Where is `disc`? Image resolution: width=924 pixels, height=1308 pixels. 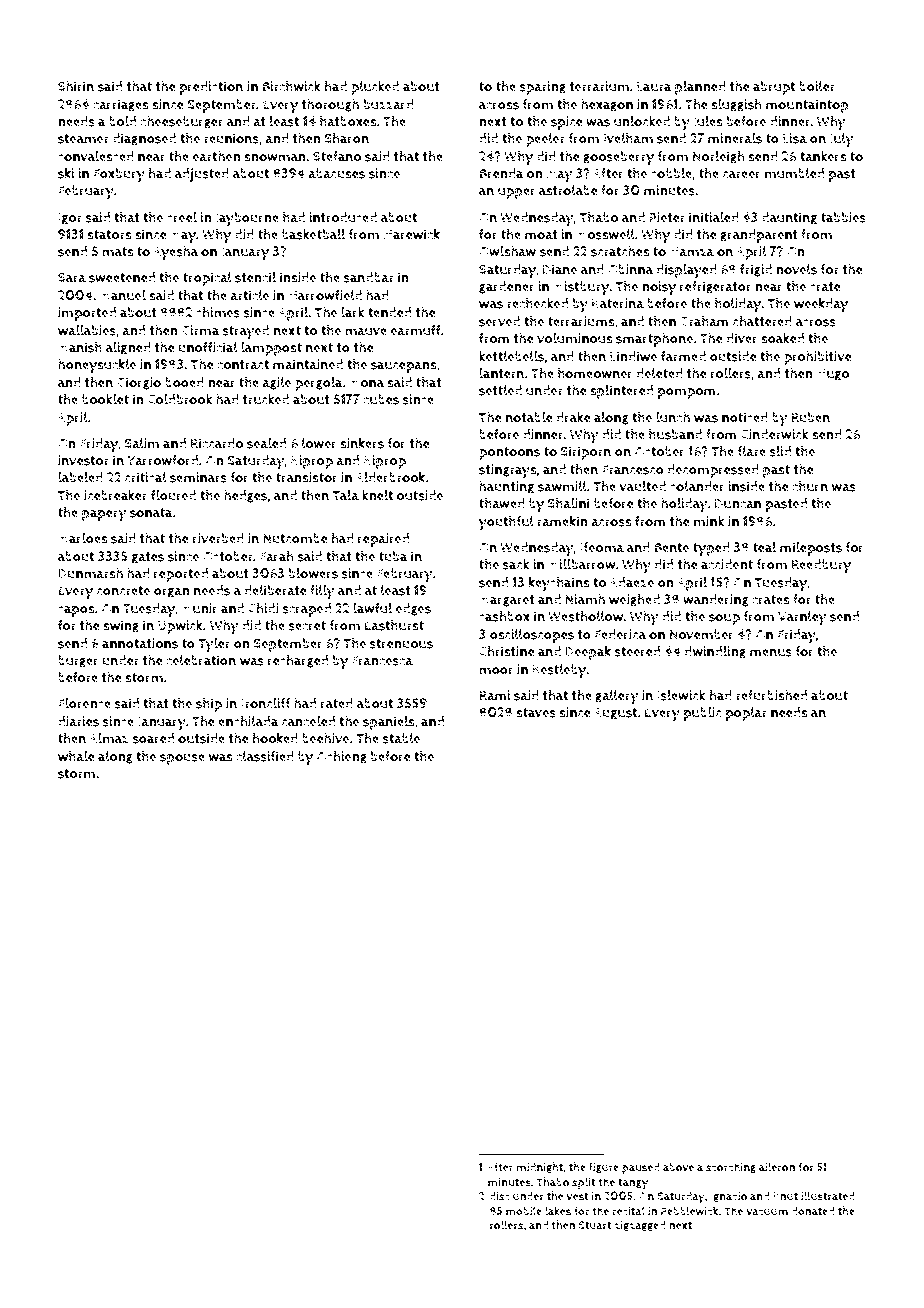
disc is located at coordinates (500, 1196).
